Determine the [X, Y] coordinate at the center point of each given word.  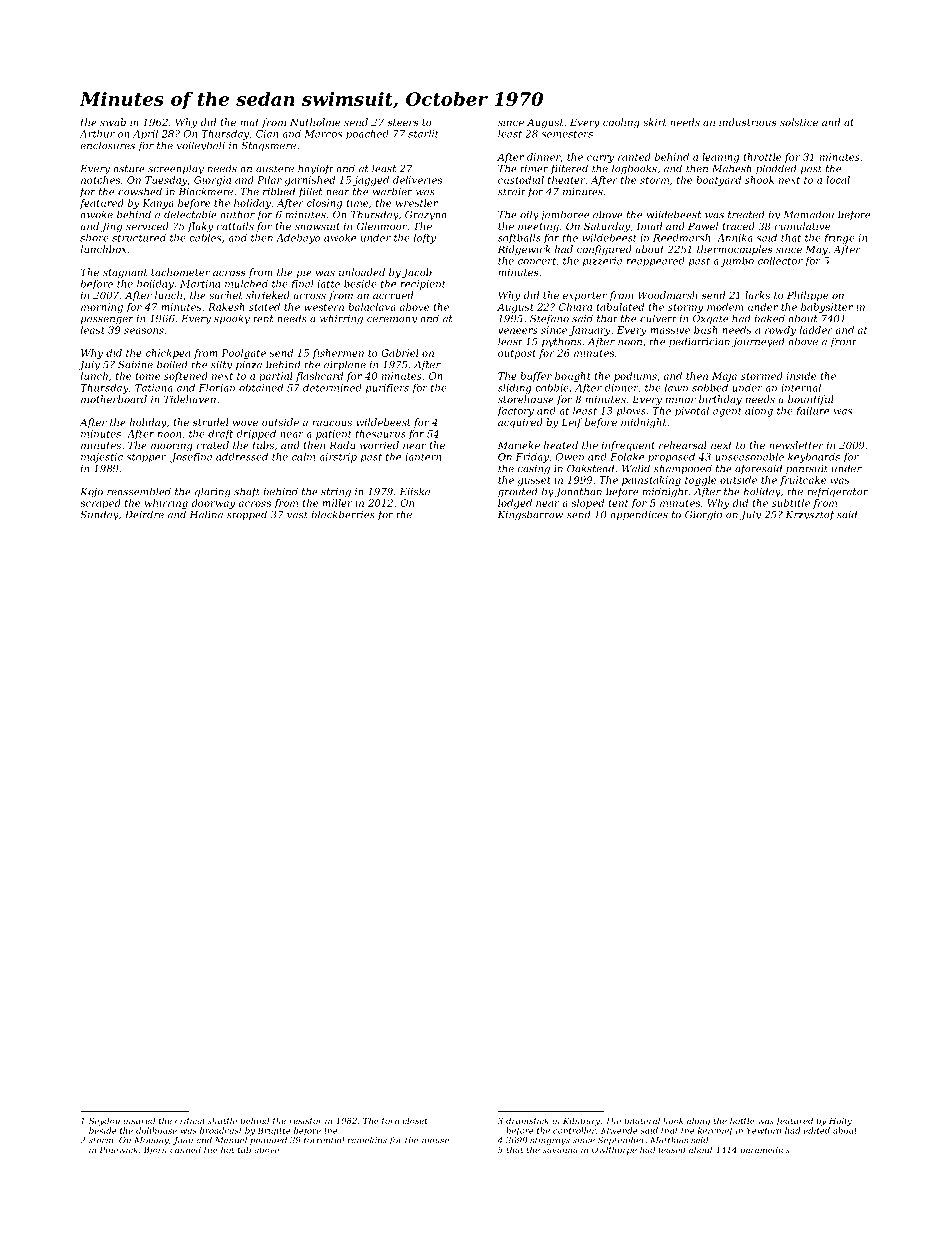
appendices [639, 515]
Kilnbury [581, 1121]
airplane [345, 365]
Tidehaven [190, 399]
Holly [840, 1121]
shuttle [222, 1120]
